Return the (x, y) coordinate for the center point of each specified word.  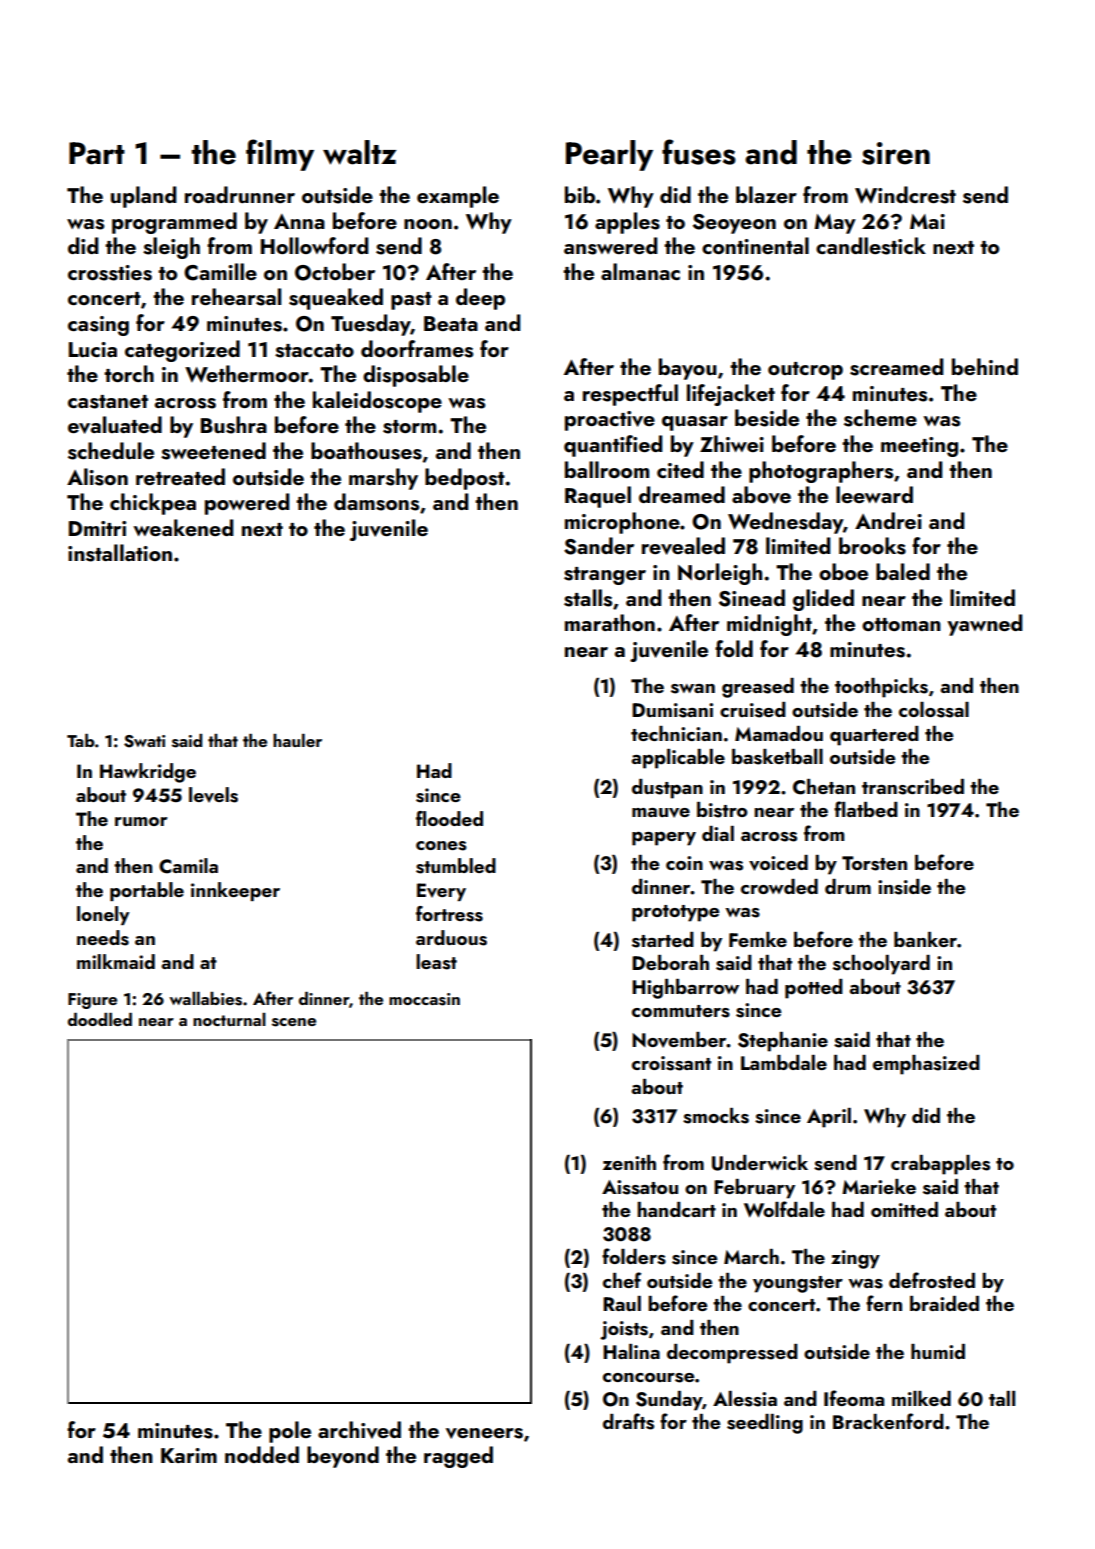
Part (97, 153)
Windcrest (905, 195)
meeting (919, 447)
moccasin (424, 999)
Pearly (609, 155)
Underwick (760, 1163)
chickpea (153, 504)
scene (294, 1022)
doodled (100, 1019)
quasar (695, 423)
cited (680, 469)
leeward (874, 494)
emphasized (926, 1065)
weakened (183, 527)
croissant (671, 1063)
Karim (189, 1455)
